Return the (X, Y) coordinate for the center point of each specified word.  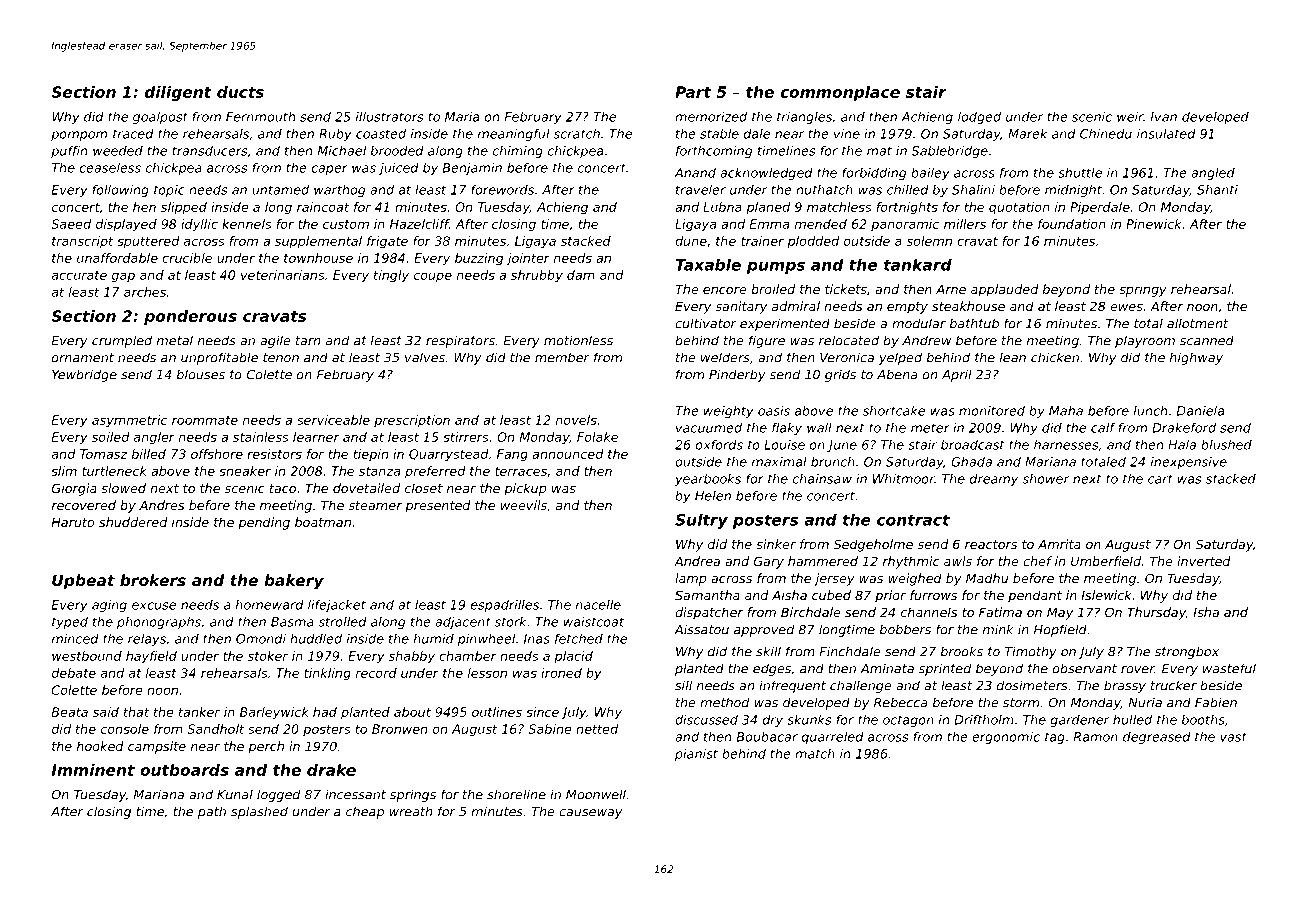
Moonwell (596, 794)
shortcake (894, 411)
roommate (205, 420)
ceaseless (110, 168)
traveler (701, 190)
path (212, 812)
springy (1143, 290)
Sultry (701, 521)
